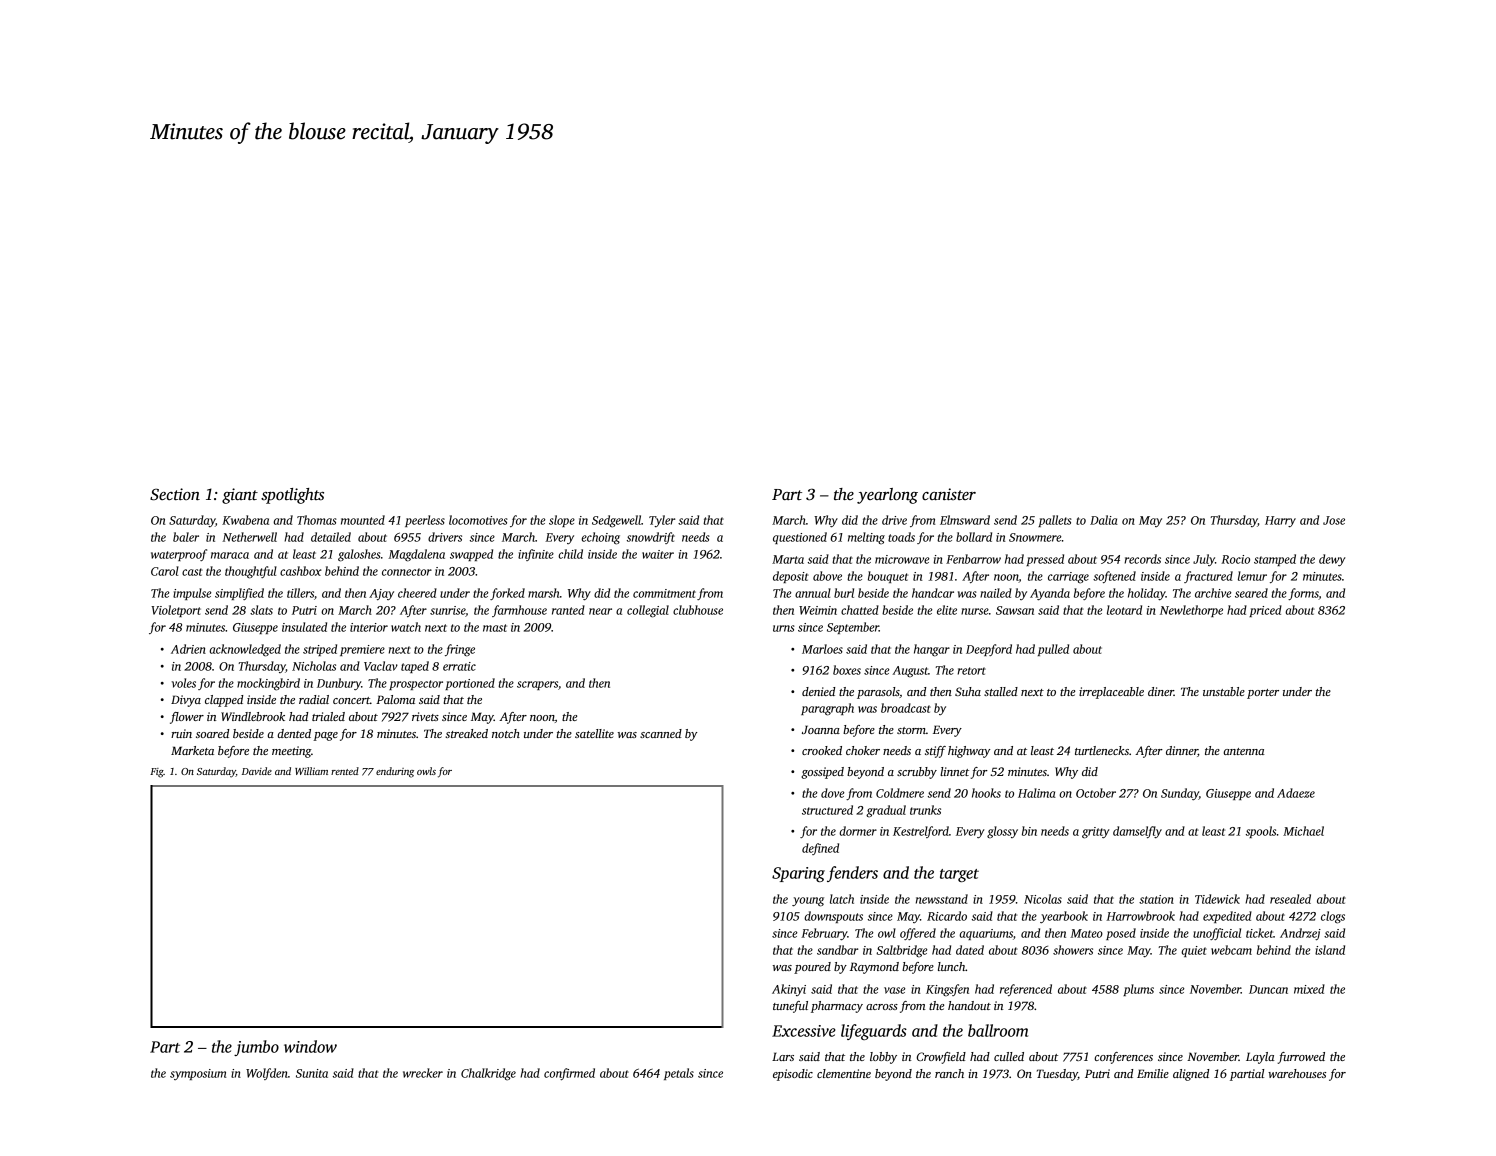 This screenshot has height=1156, width=1496. I want to click on canister, so click(949, 494).
